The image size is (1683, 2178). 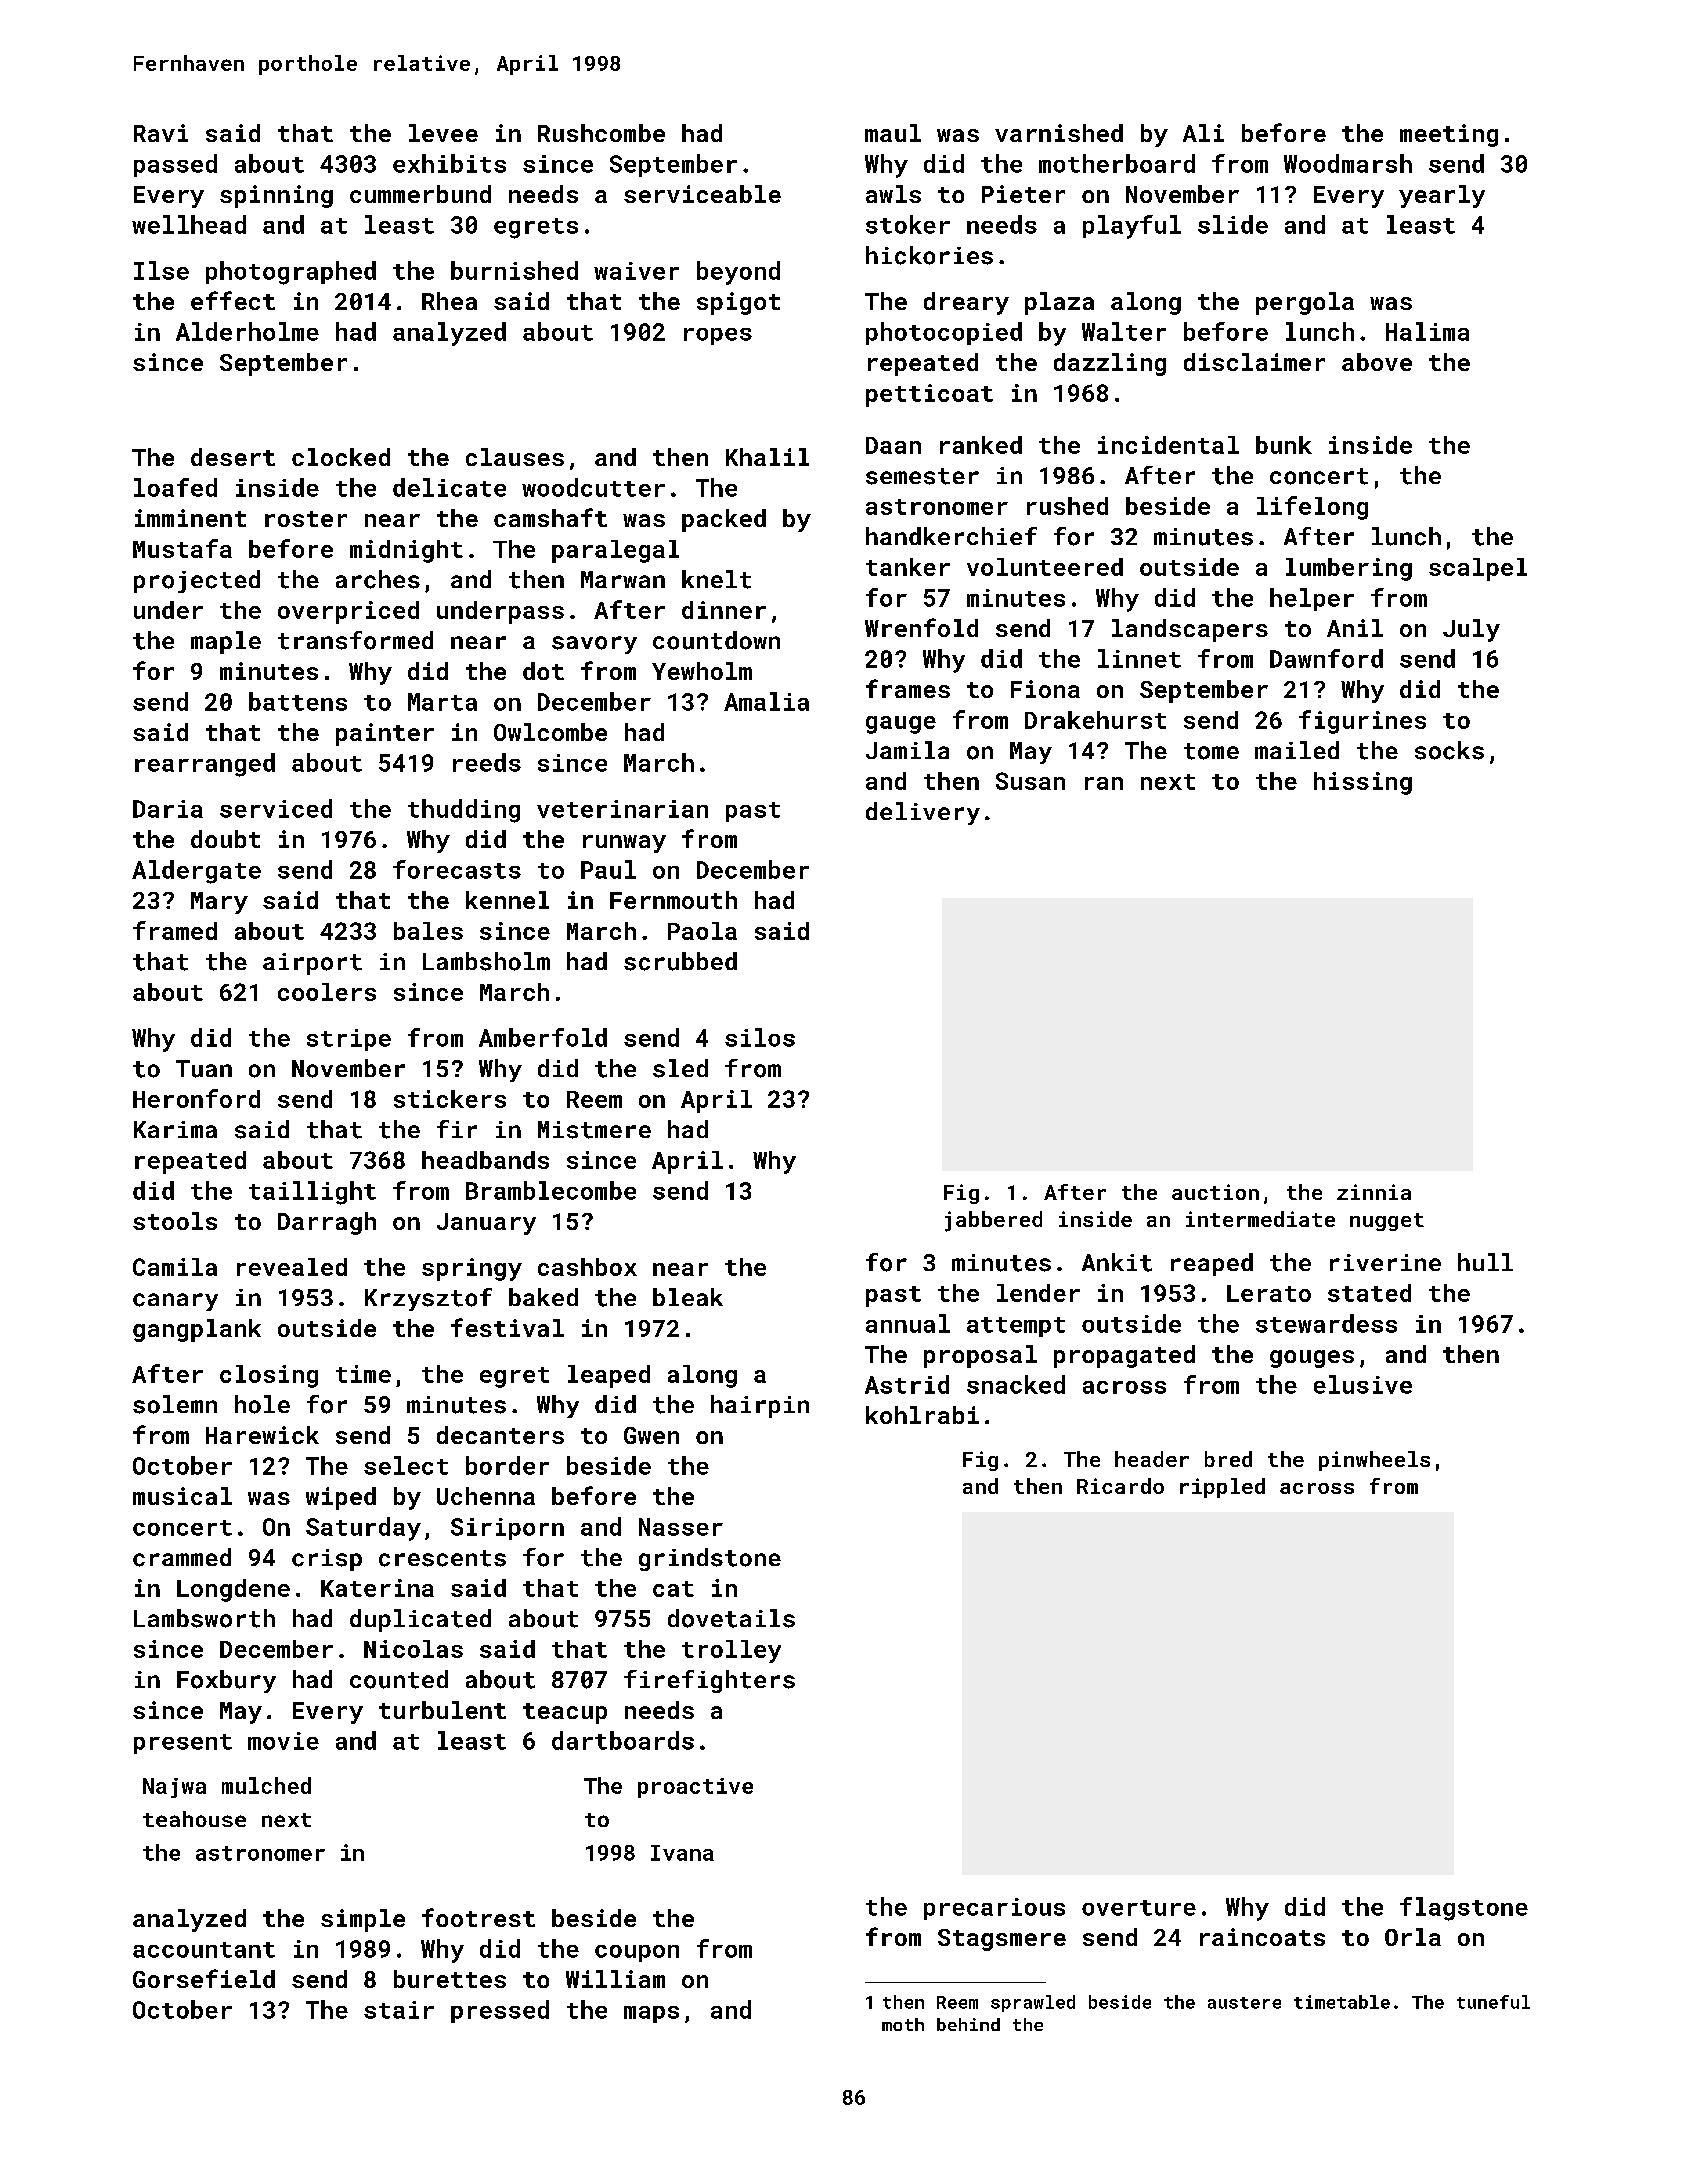 I want to click on delivery, so click(x=923, y=813).
